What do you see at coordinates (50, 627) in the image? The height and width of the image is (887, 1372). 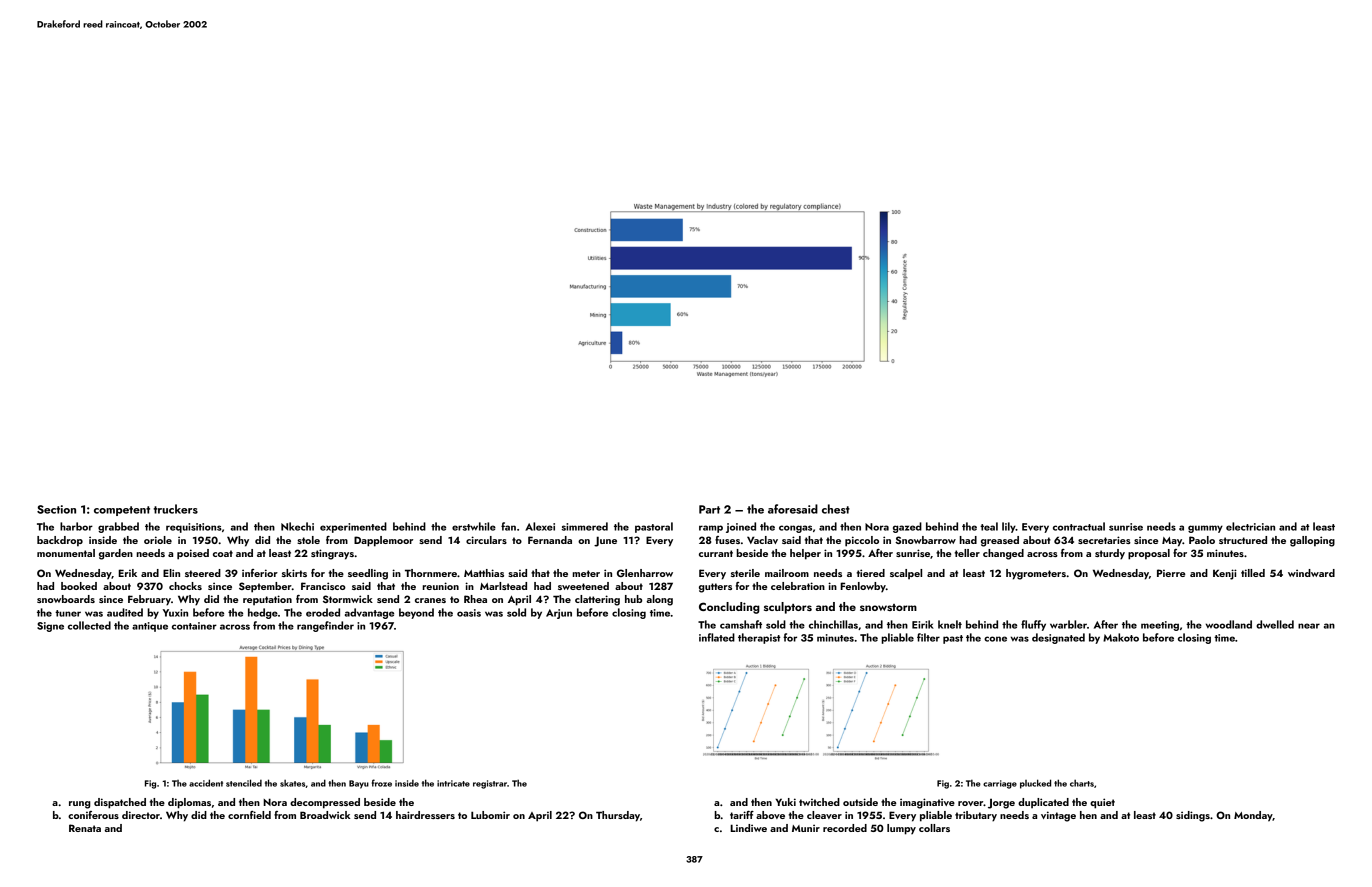 I see `Signe` at bounding box center [50, 627].
